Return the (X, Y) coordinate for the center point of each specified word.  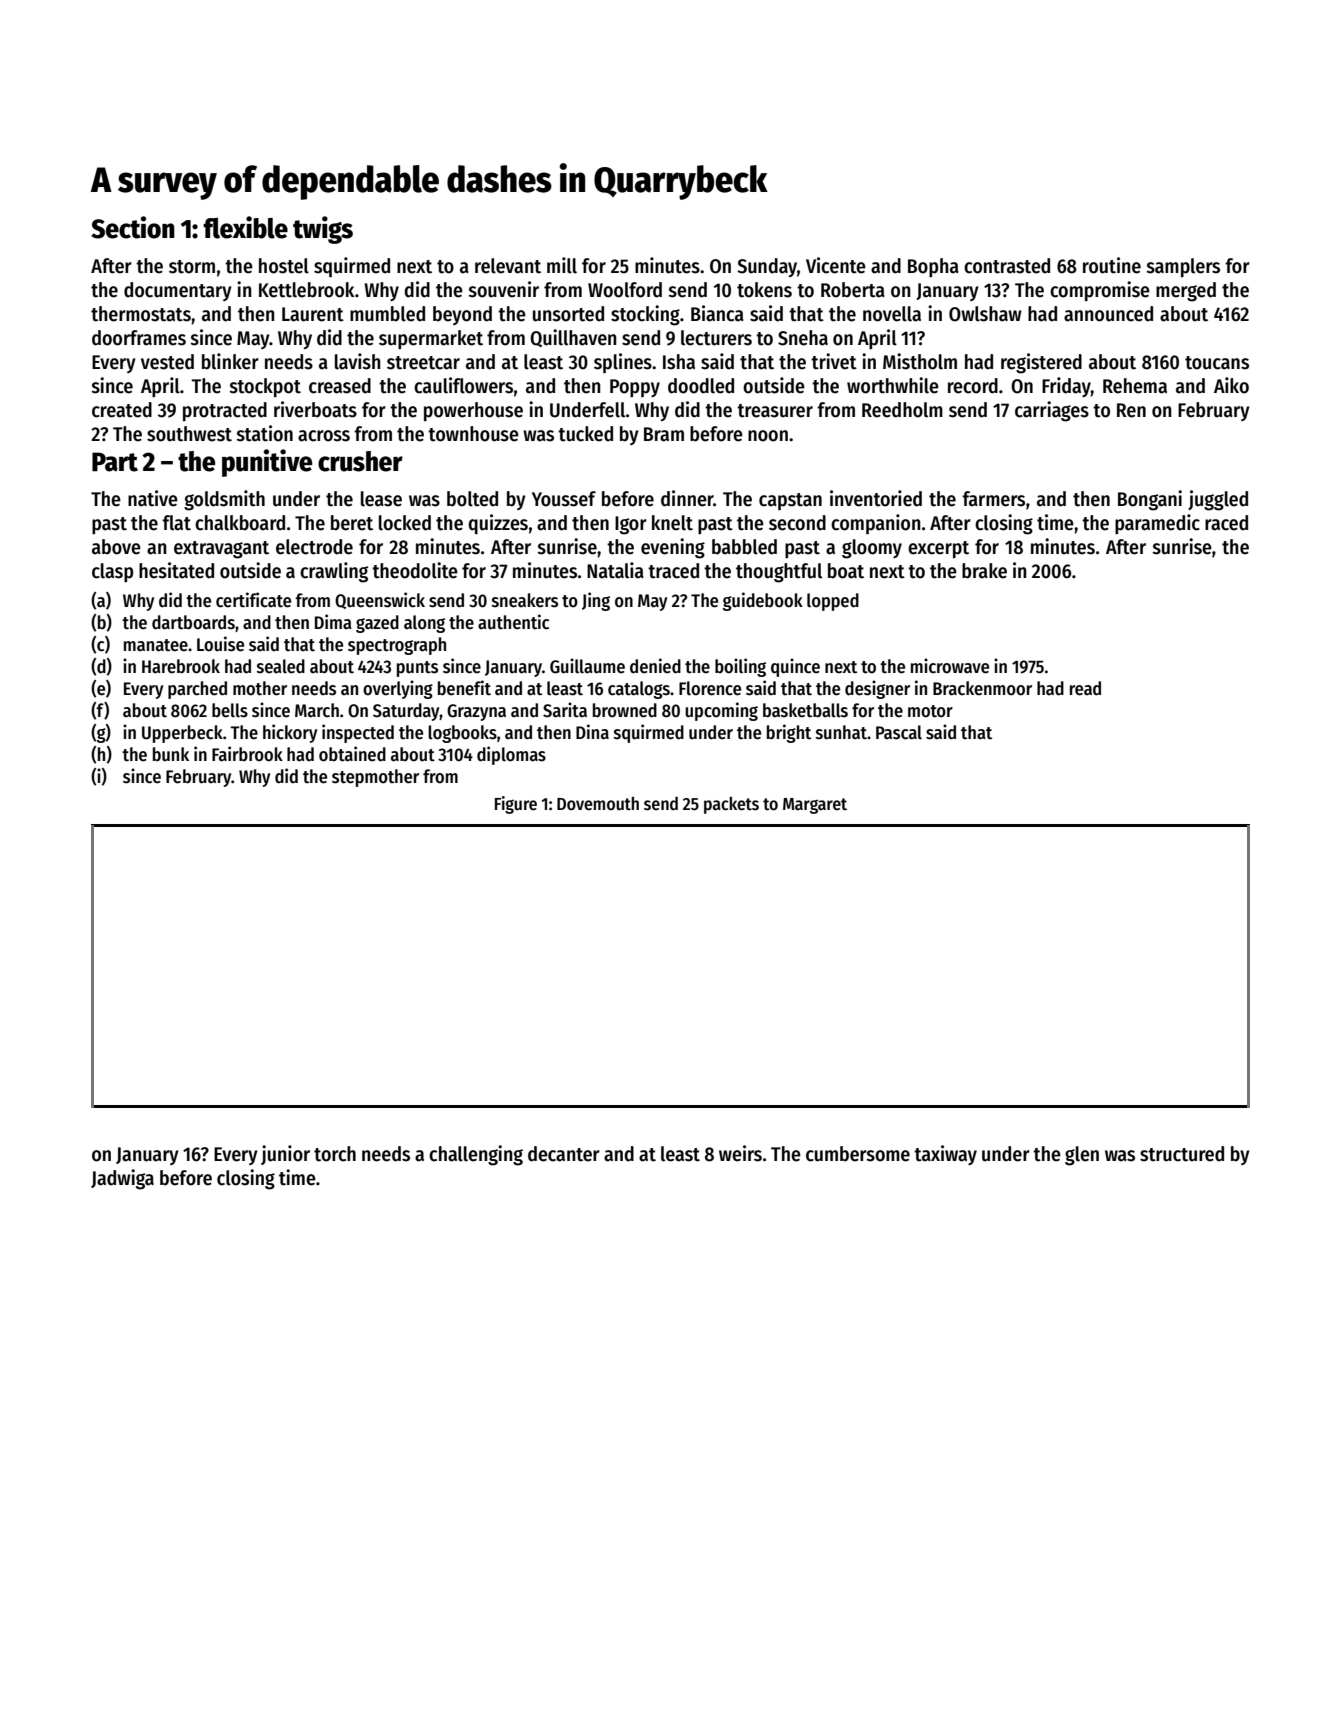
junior (285, 1155)
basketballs (805, 710)
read (1085, 688)
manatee (156, 645)
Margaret (815, 806)
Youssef (564, 499)
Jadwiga (122, 1179)
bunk (171, 754)
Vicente (836, 265)
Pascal (899, 732)
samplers (1183, 268)
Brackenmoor (982, 688)
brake (984, 571)
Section (133, 227)
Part (115, 462)
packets (731, 805)
